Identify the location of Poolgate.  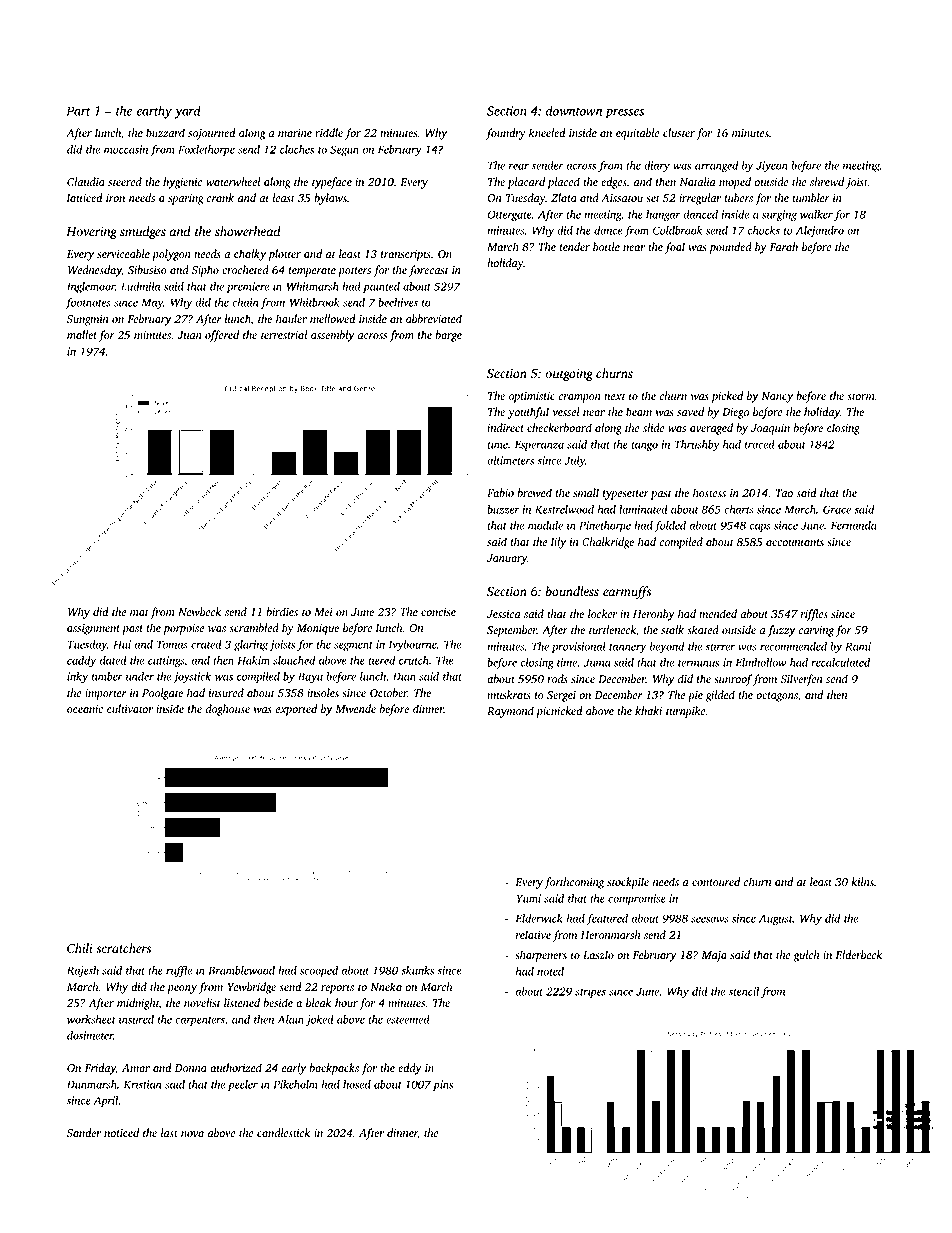
(162, 694).
